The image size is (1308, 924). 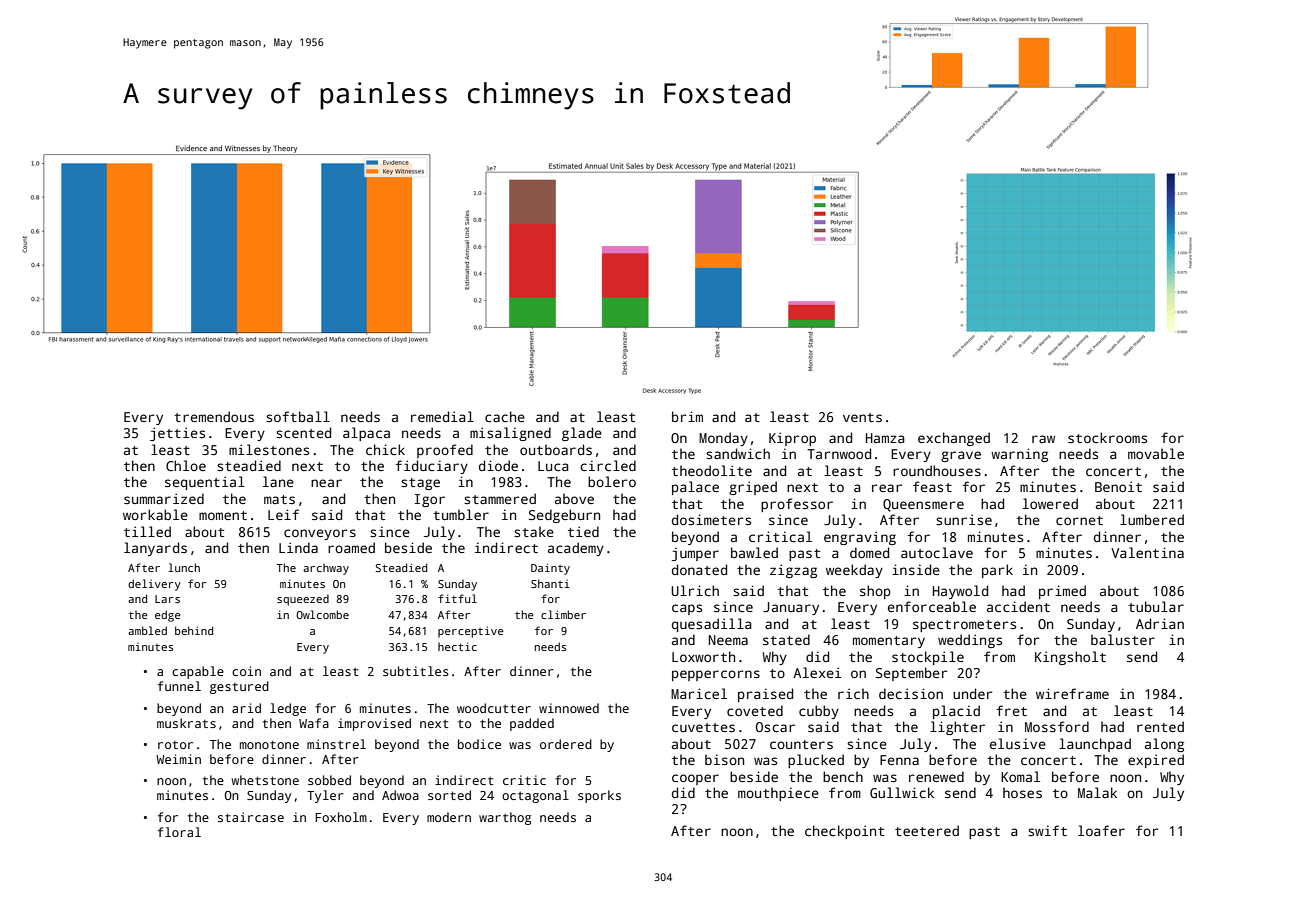 I want to click on stake, so click(x=534, y=531).
